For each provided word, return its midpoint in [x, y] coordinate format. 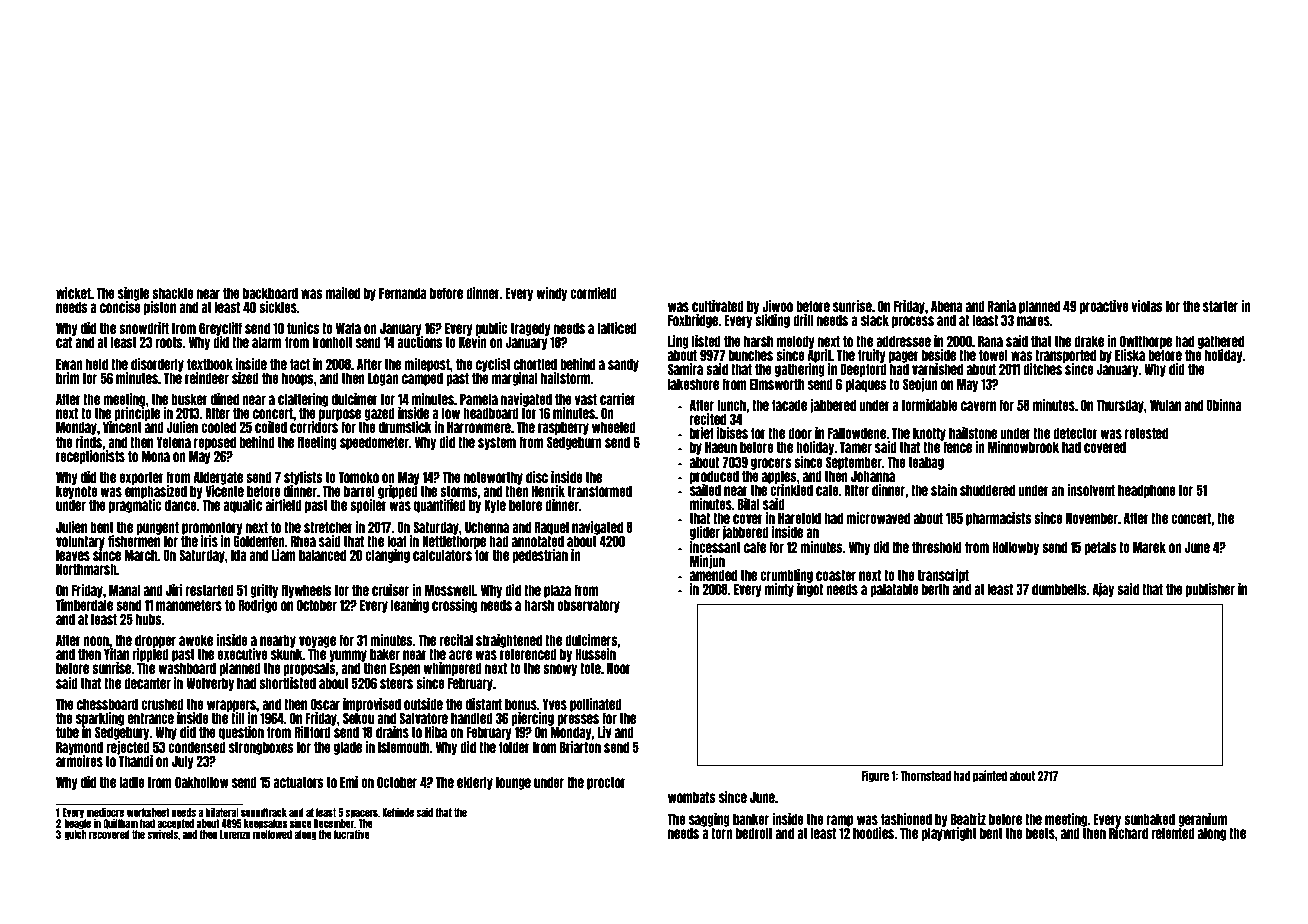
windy [551, 294]
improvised [372, 705]
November [1092, 518]
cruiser [390, 590]
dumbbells [1059, 589]
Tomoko [359, 477]
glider [705, 533]
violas [1147, 306]
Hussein [595, 654]
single [133, 294]
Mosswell [450, 590]
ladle [132, 782]
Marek [1149, 547]
